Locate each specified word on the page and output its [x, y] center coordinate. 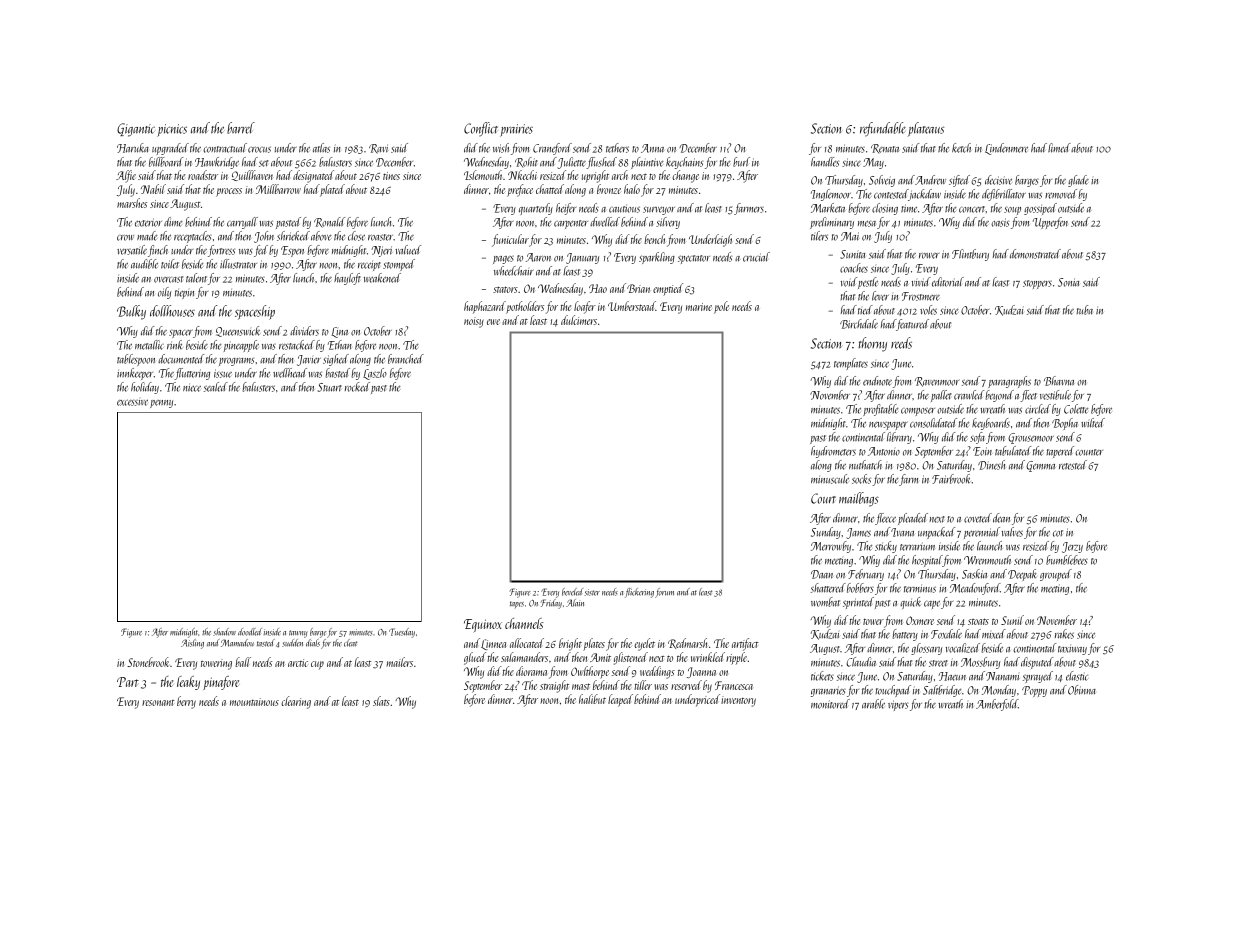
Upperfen [1050, 223]
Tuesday [402, 633]
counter [1089, 452]
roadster [203, 175]
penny [161, 404]
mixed [994, 634]
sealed [216, 387]
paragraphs [1009, 382]
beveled [572, 592]
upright [595, 176]
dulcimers [579, 320]
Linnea [493, 644]
